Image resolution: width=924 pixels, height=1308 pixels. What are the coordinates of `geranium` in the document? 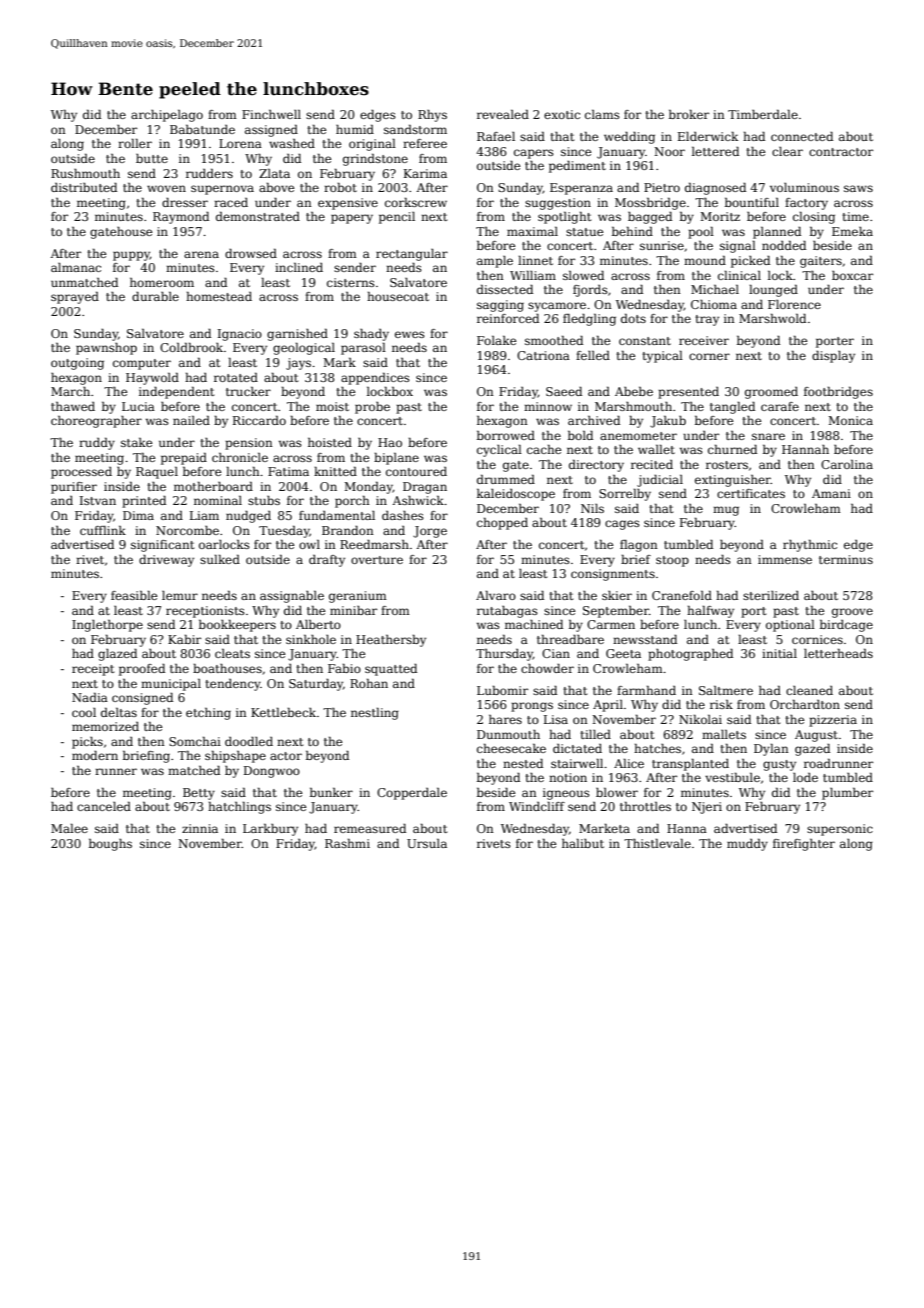 It's located at (358, 597).
